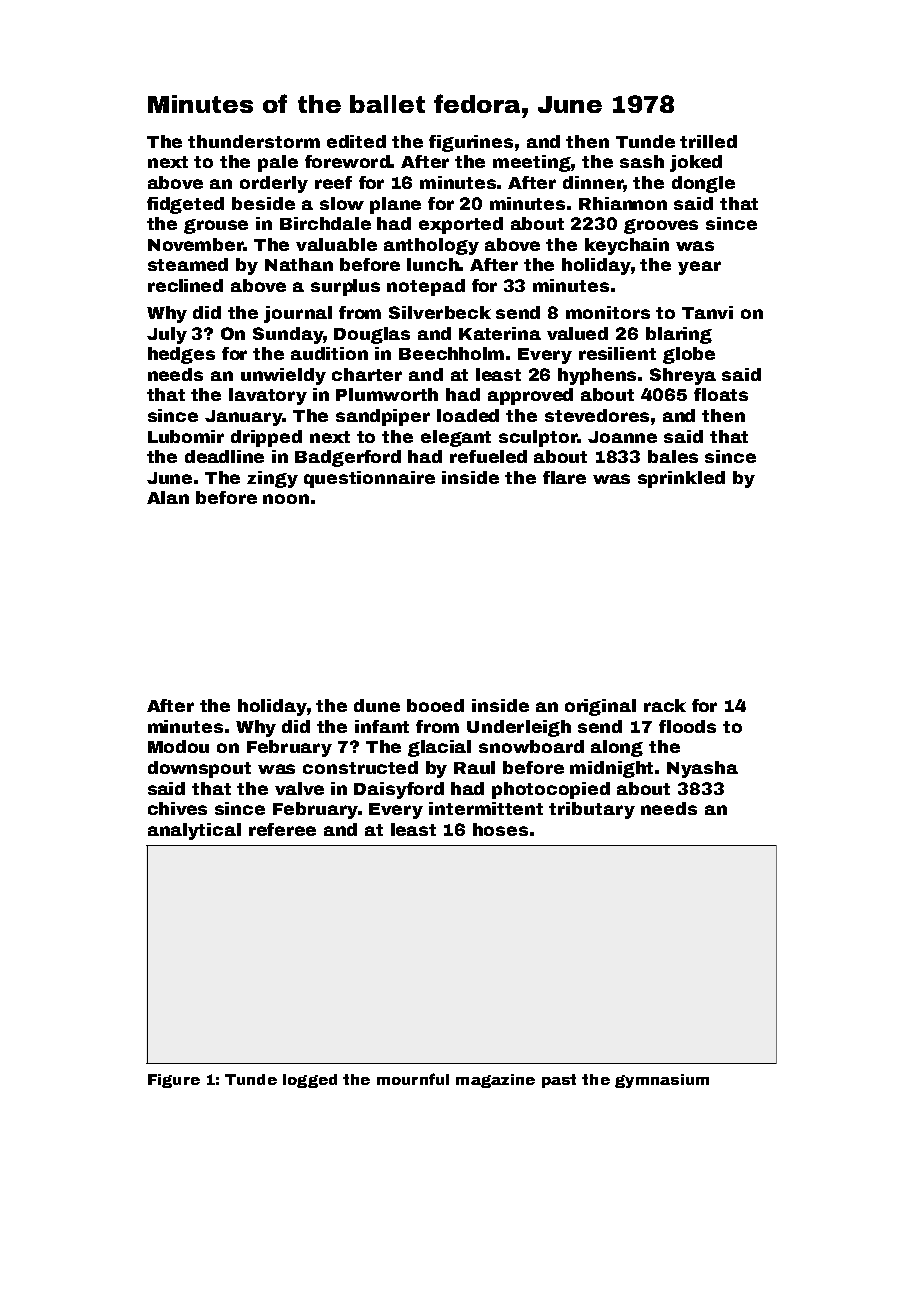  I want to click on reclined, so click(185, 285).
